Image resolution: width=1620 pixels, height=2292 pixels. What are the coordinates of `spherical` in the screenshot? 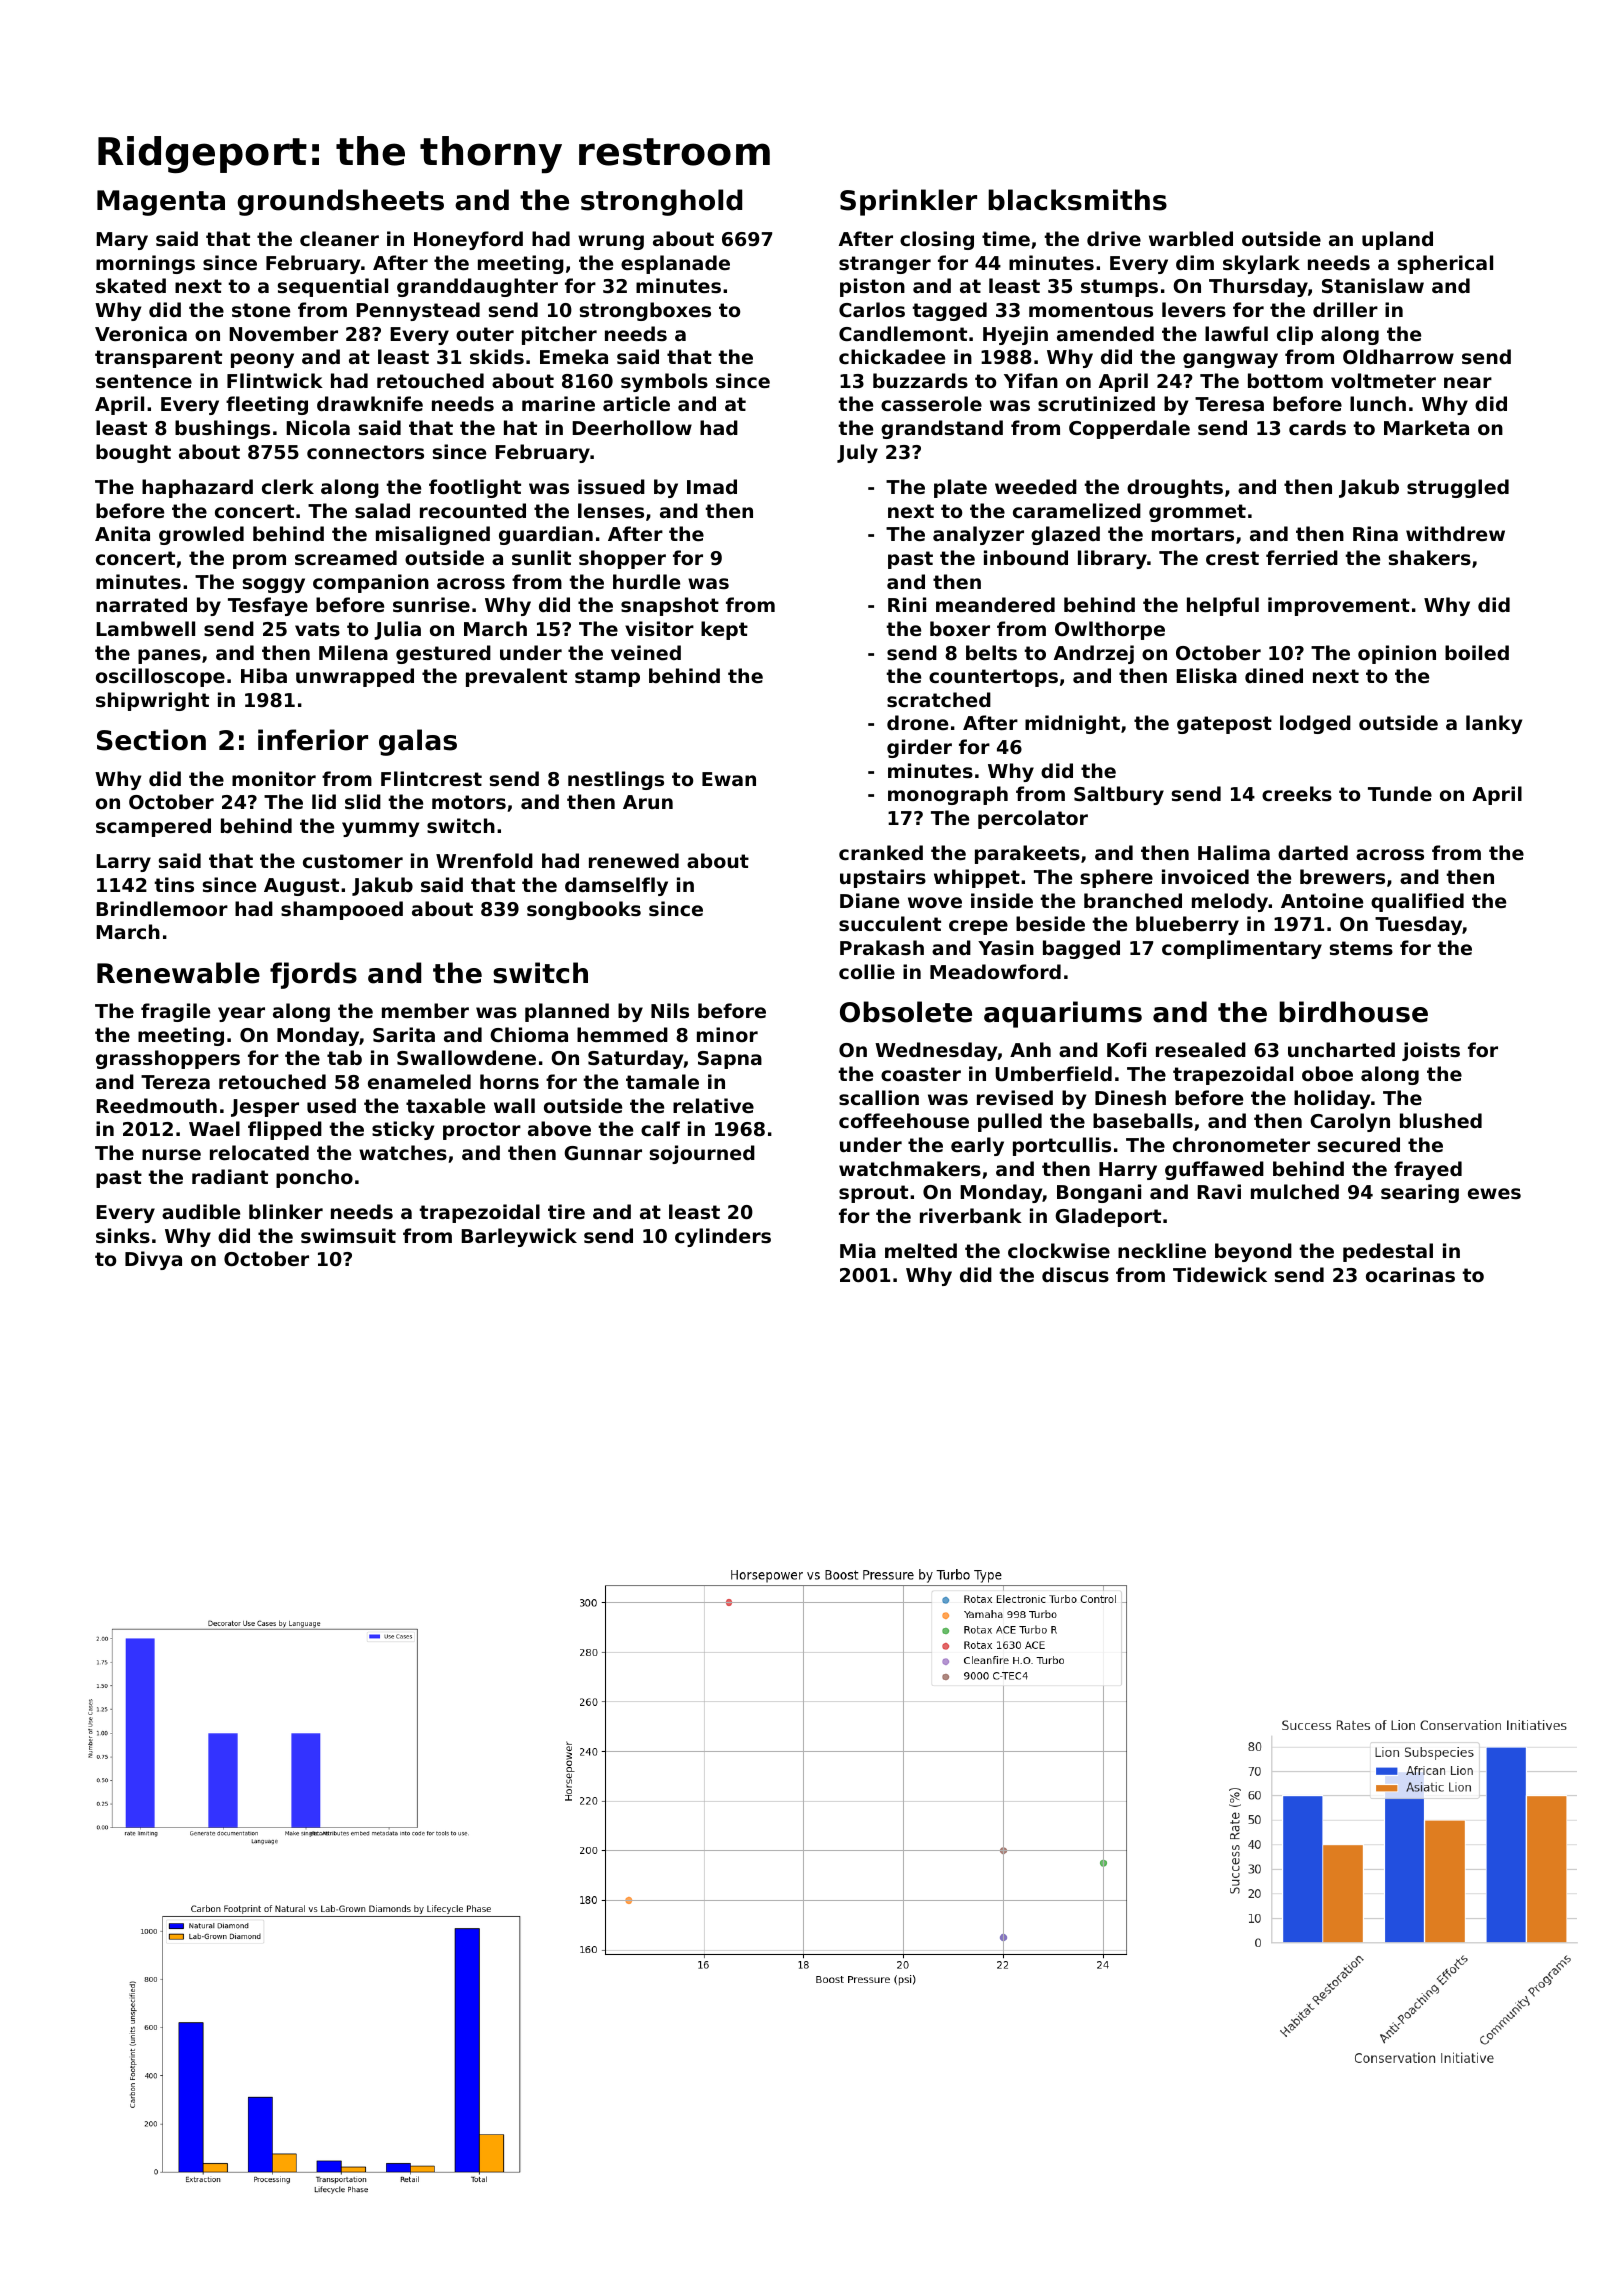 It's located at (1445, 264).
